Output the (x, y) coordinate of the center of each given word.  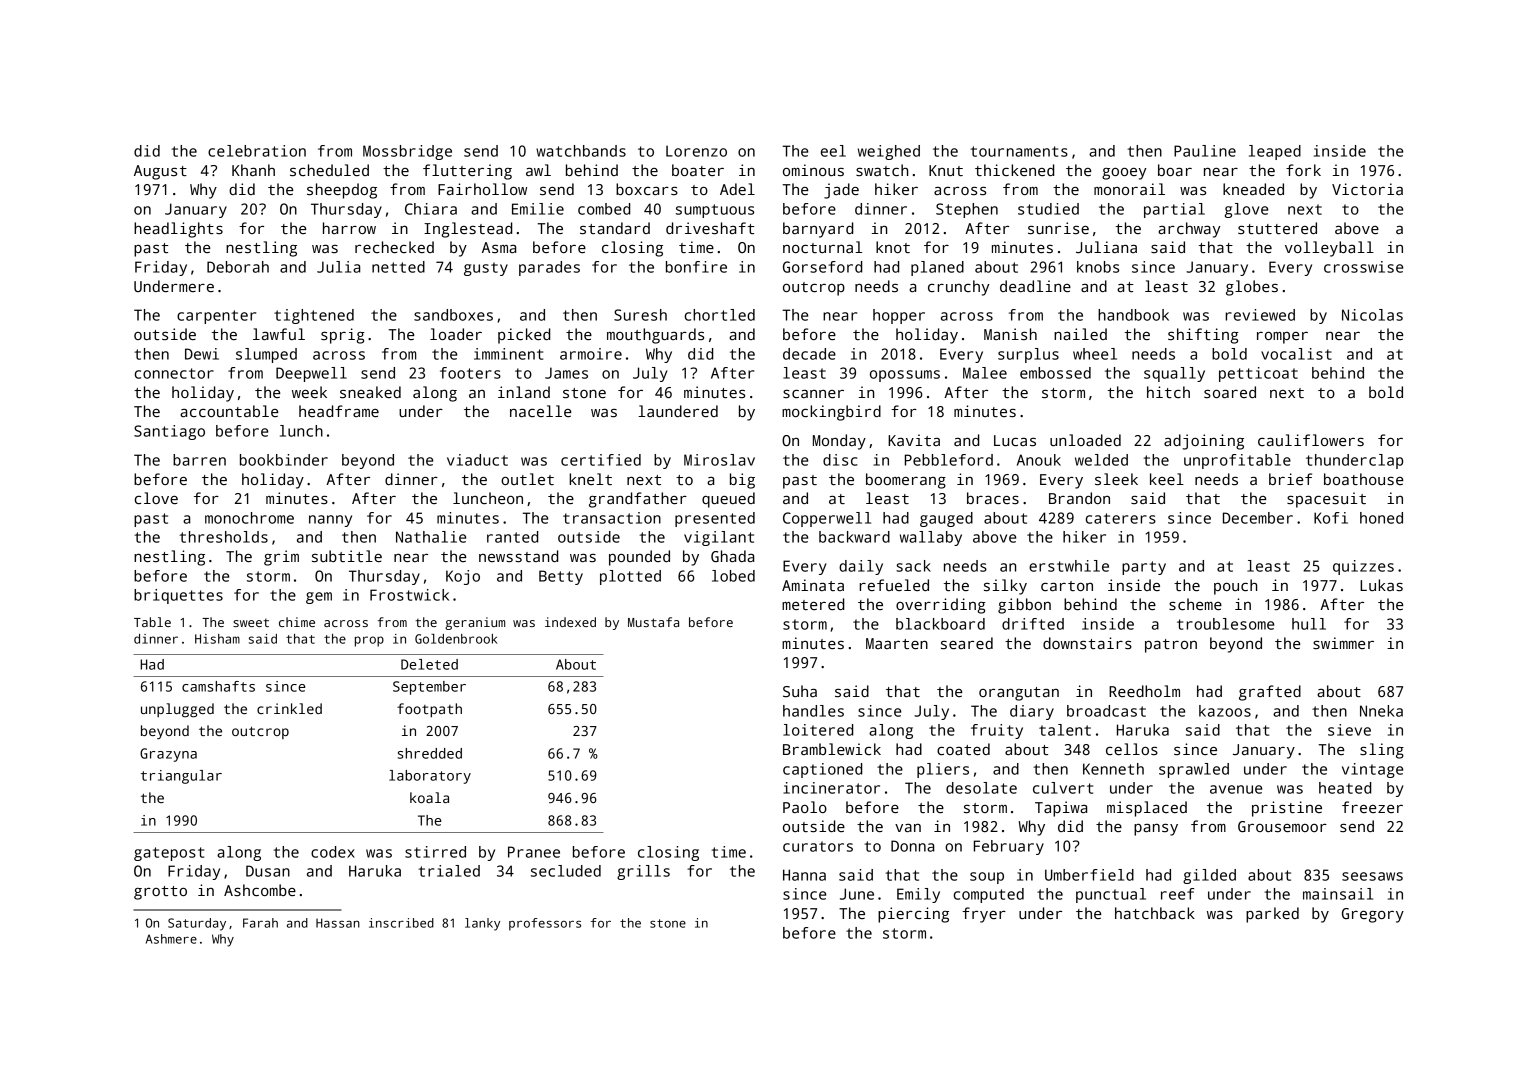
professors (545, 924)
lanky (482, 924)
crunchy (959, 288)
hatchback (1155, 913)
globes (1252, 288)
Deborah (238, 267)
